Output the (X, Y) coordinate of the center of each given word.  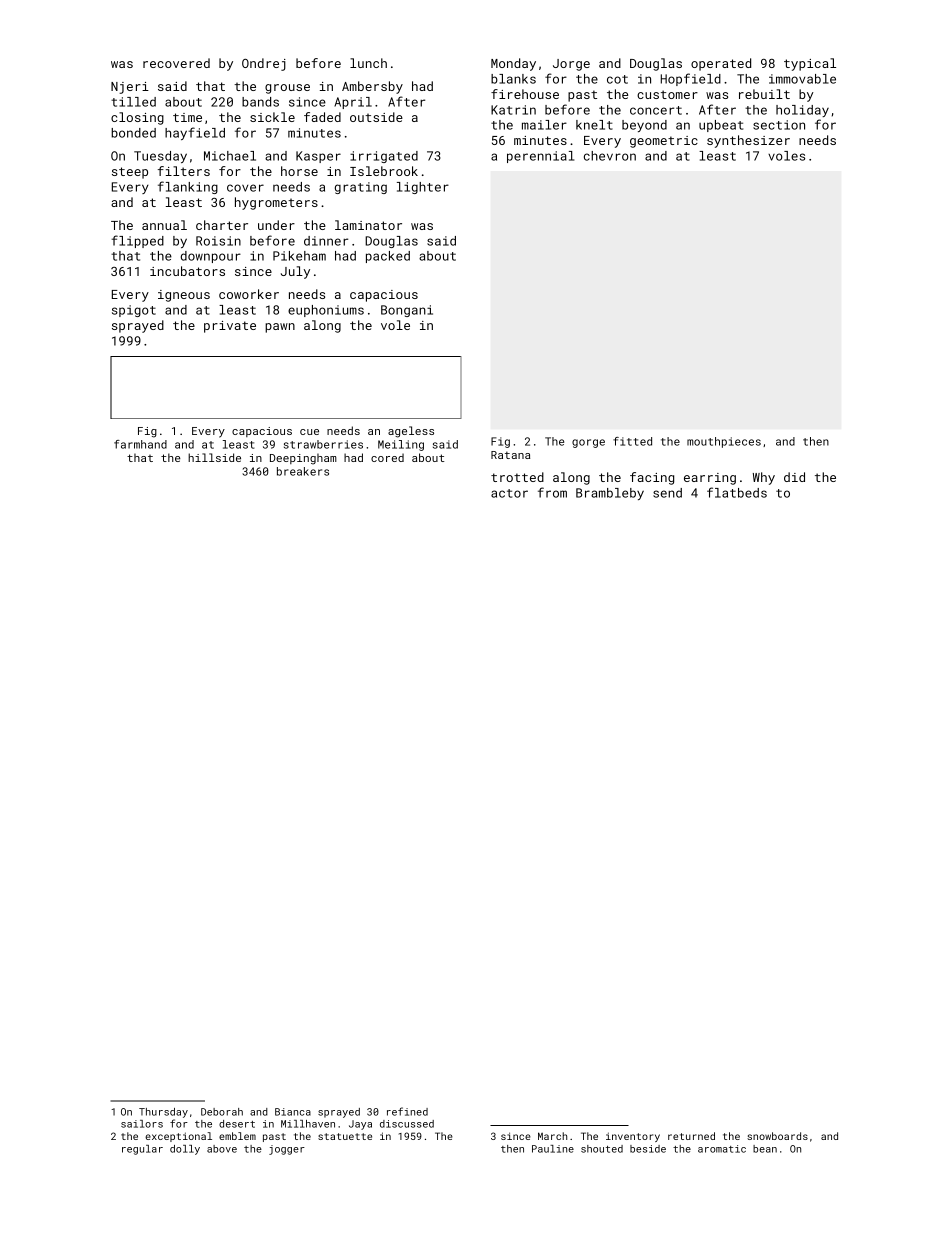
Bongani (407, 311)
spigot (134, 311)
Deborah (222, 1112)
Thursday (163, 1113)
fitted (632, 441)
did (794, 477)
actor (509, 493)
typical (810, 64)
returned (691, 1136)
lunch (368, 63)
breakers (303, 471)
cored (387, 457)
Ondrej (264, 64)
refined (407, 1111)
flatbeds (737, 492)
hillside (214, 457)
